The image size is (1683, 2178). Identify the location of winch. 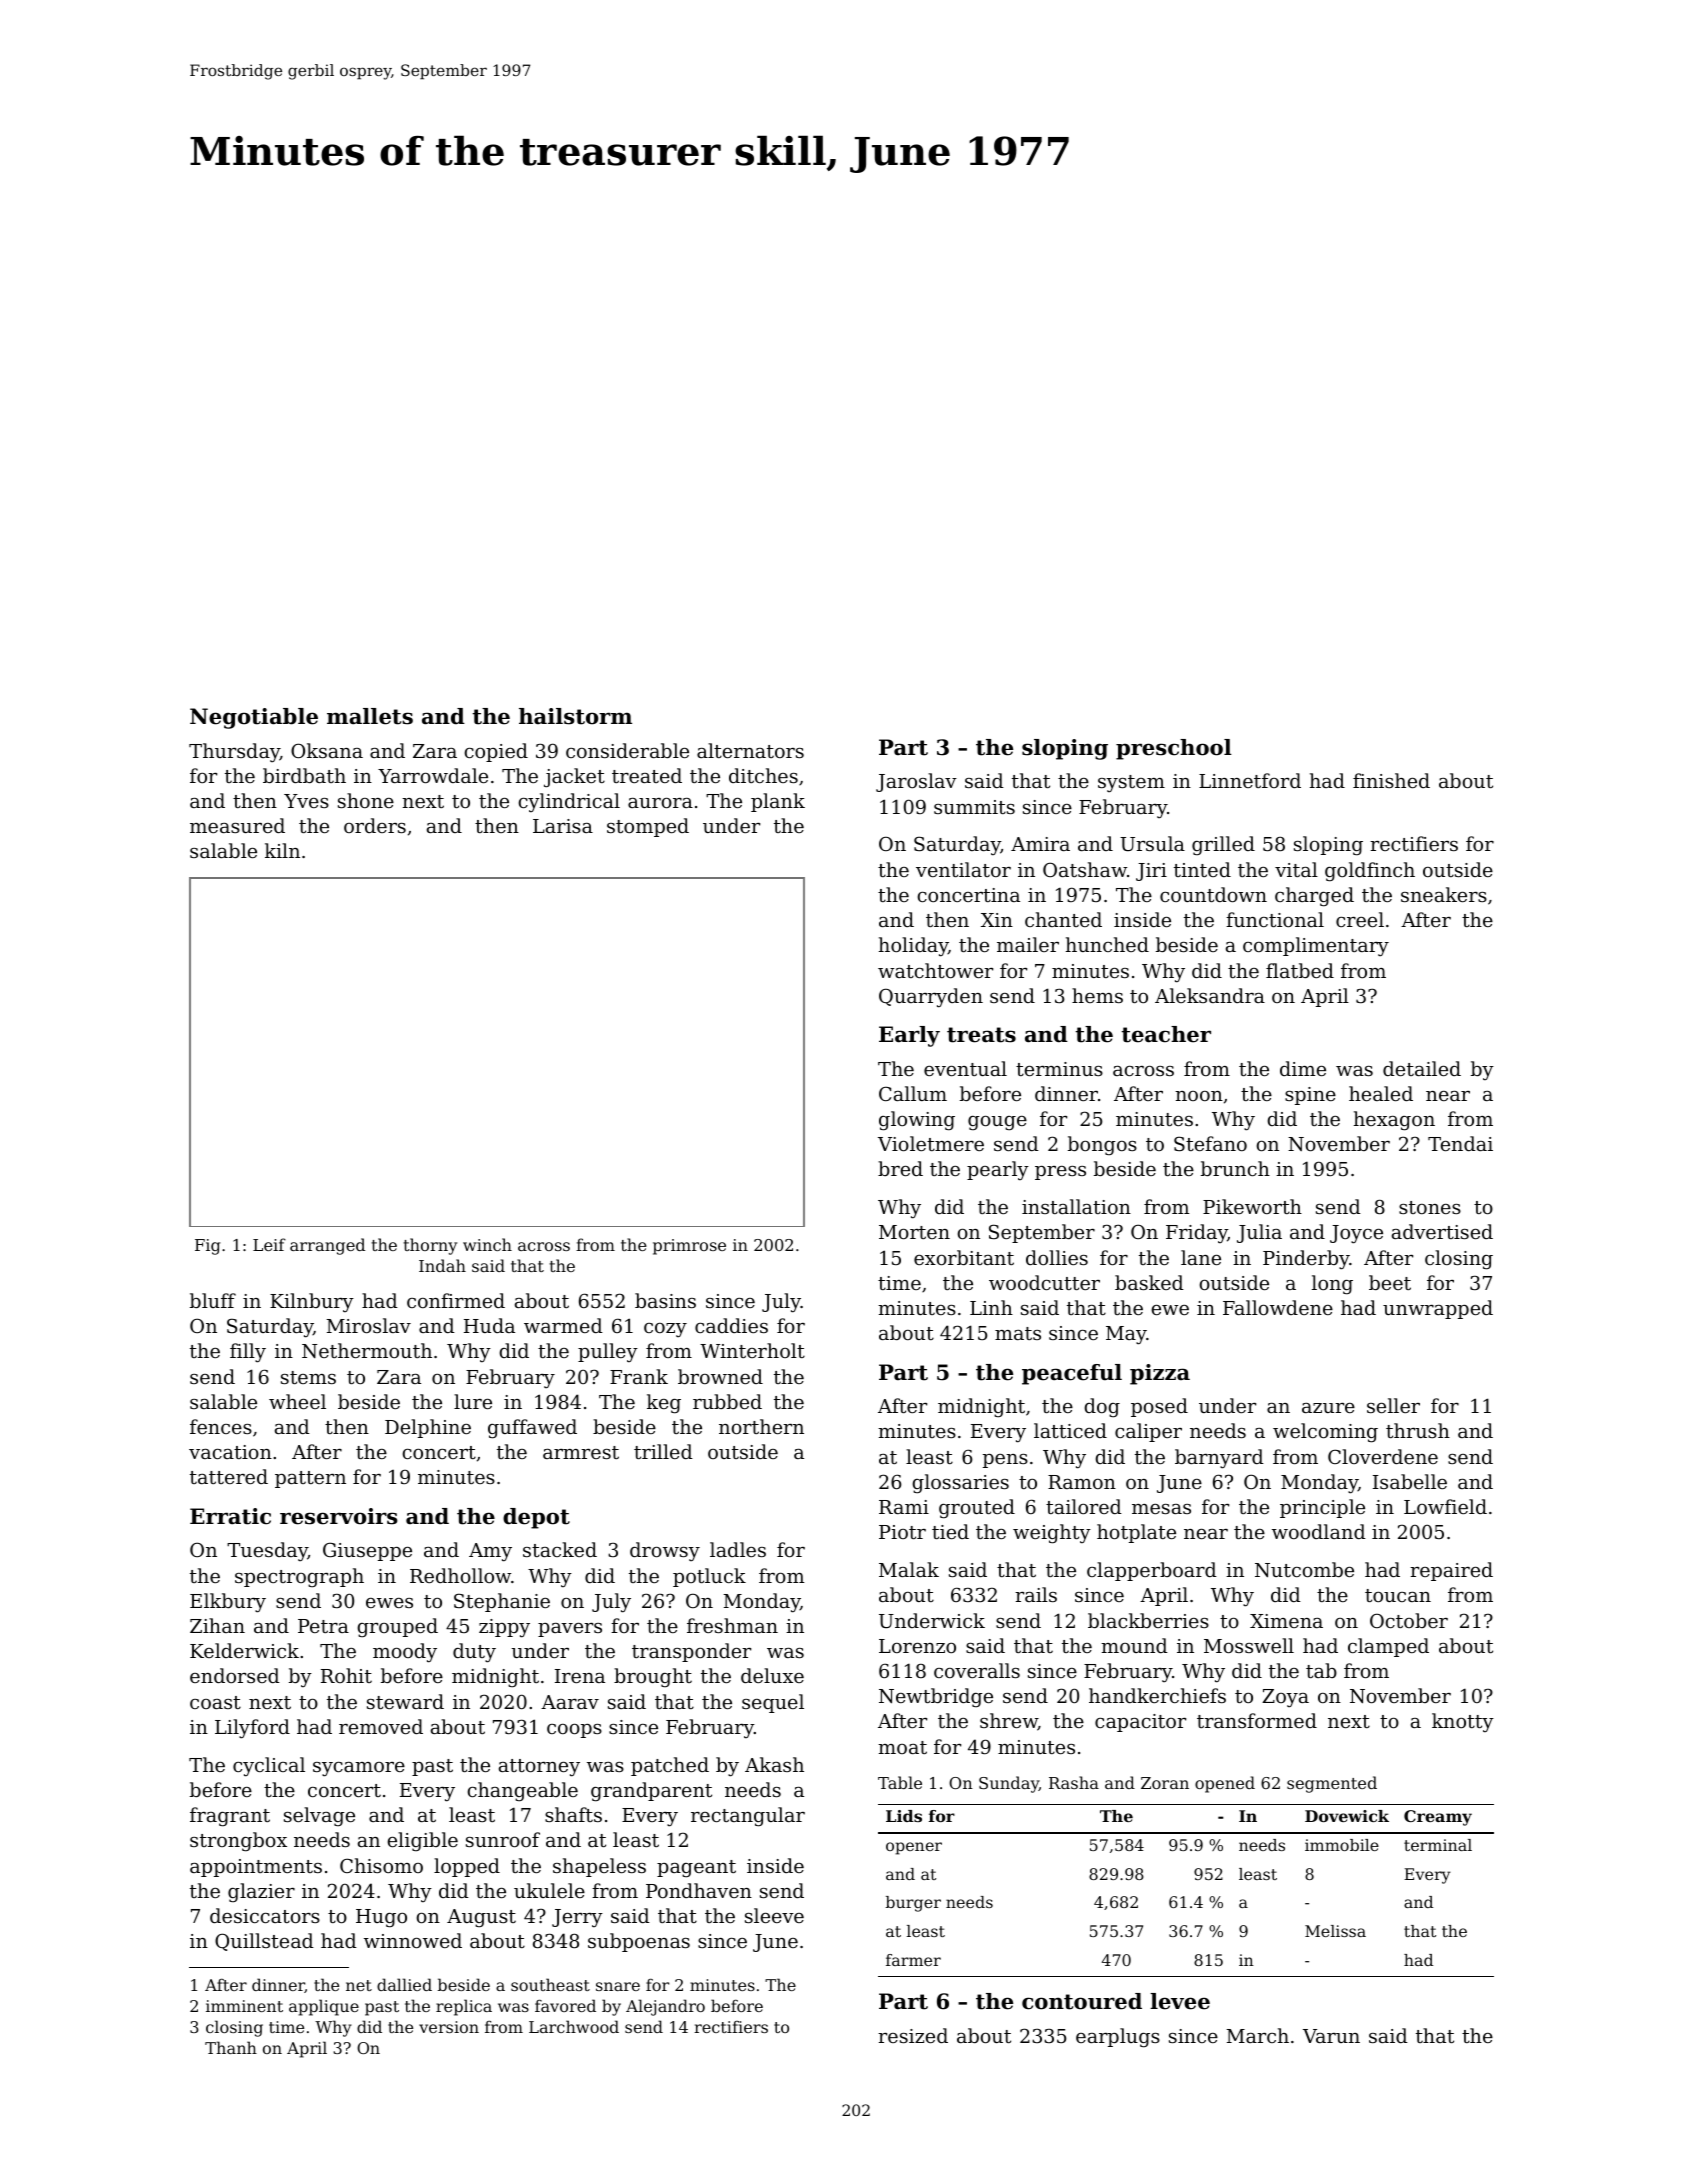
(487, 1244).
